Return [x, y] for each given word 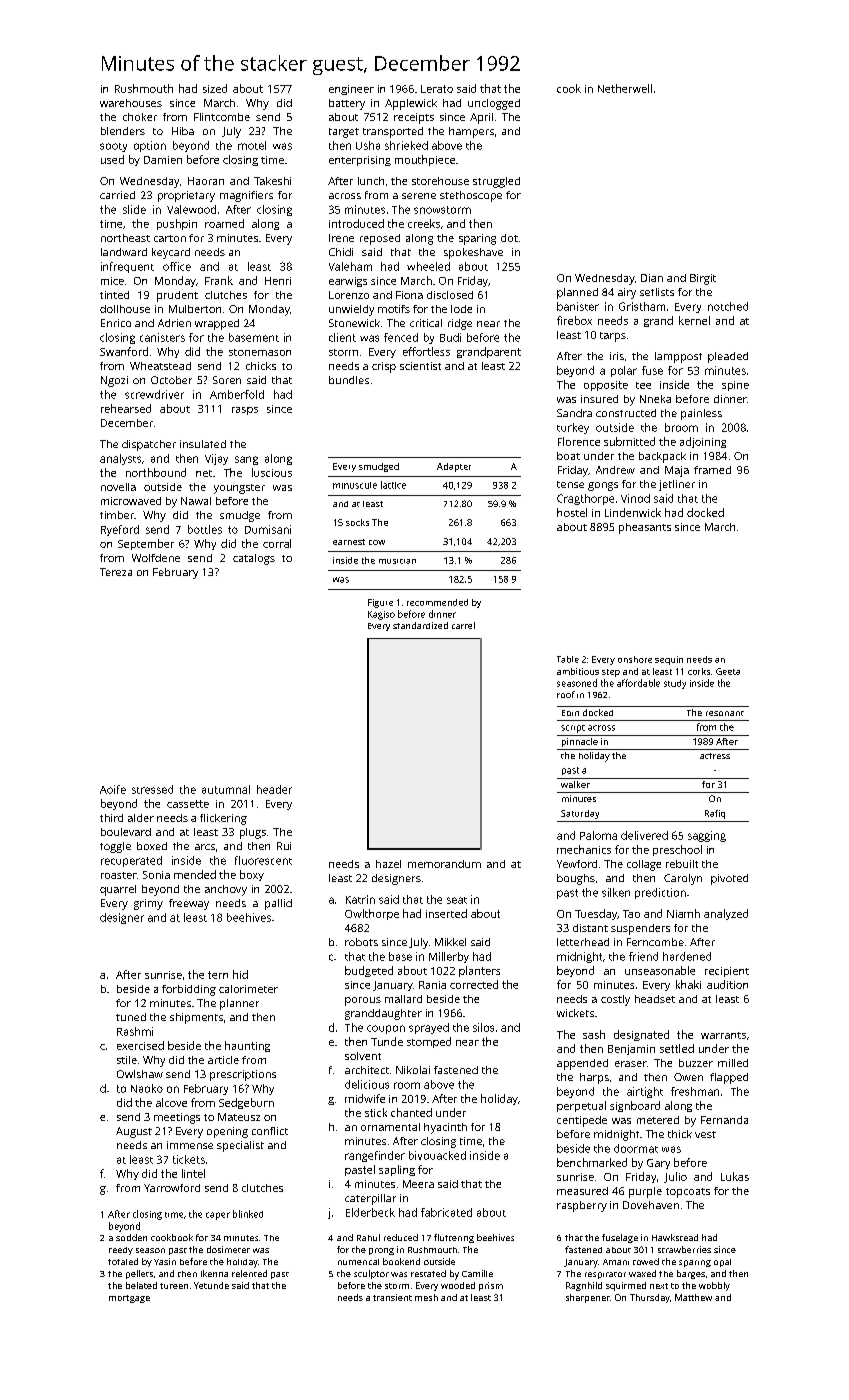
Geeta [728, 671]
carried [117, 195]
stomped [429, 1042]
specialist [240, 1146]
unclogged [494, 104]
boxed [152, 846]
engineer [351, 90]
